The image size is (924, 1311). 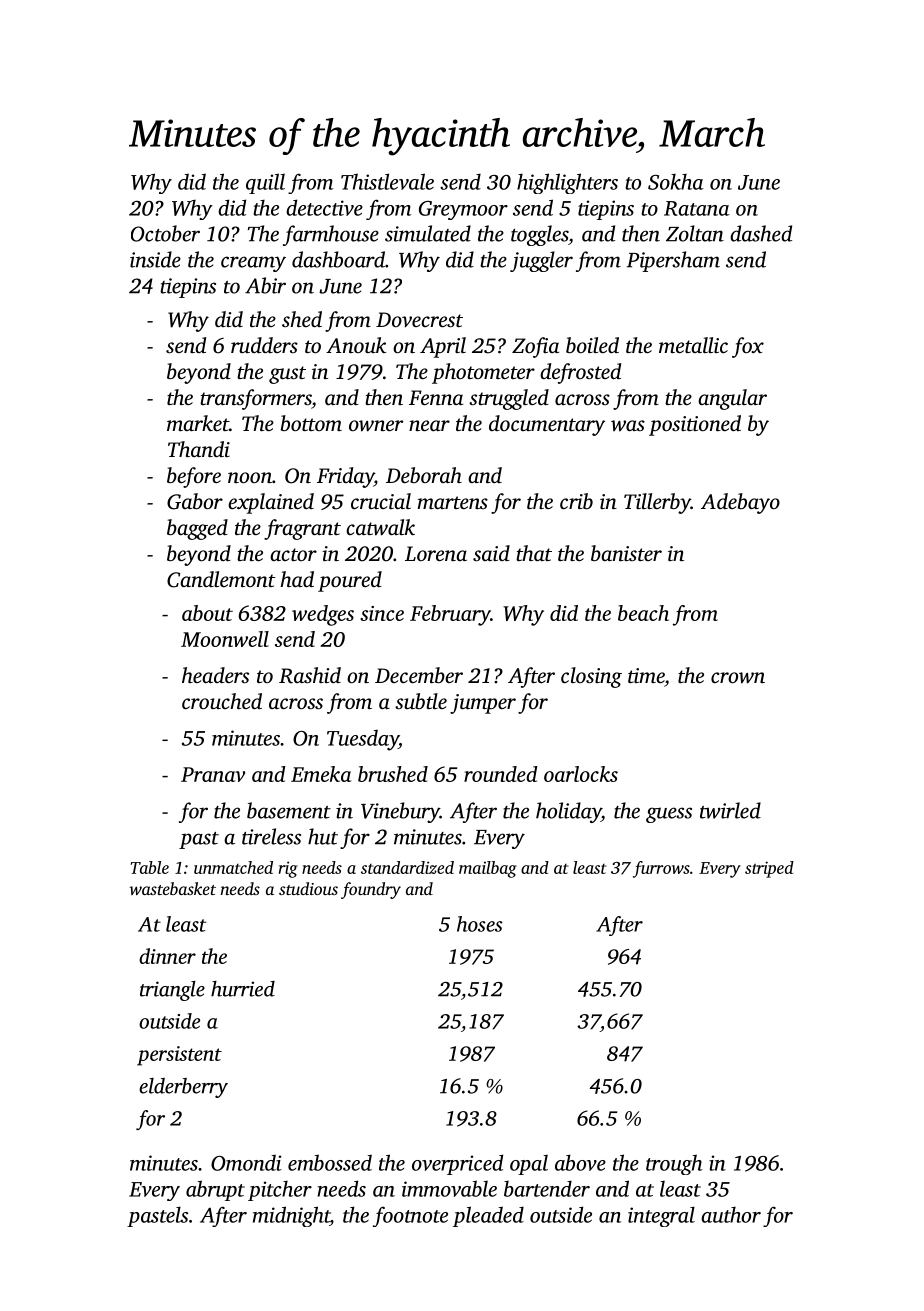 What do you see at coordinates (674, 1164) in the page?
I see `trough` at bounding box center [674, 1164].
